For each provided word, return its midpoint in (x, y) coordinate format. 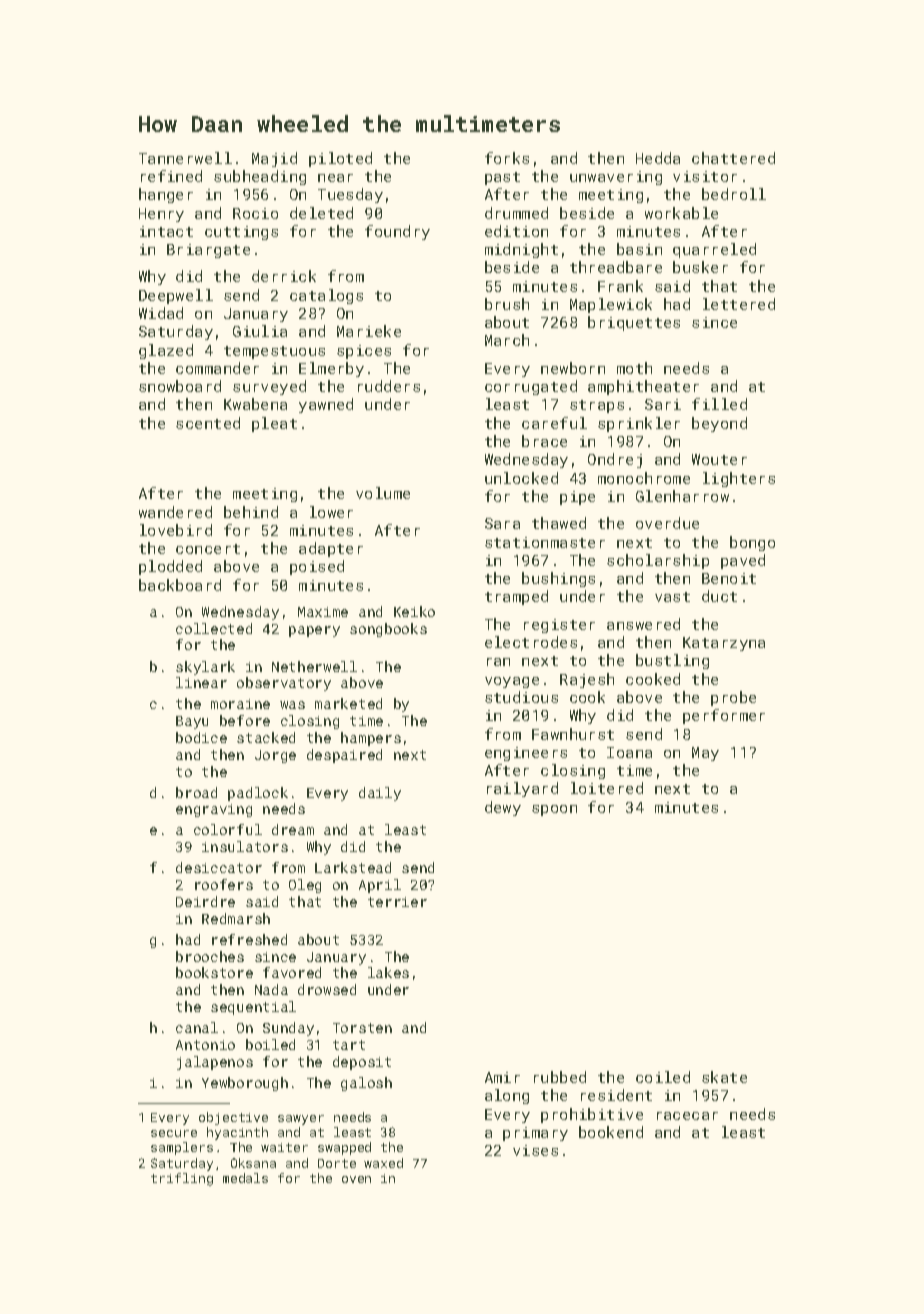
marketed (348, 703)
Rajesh (587, 680)
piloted (340, 159)
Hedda (658, 158)
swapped (344, 1148)
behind (251, 512)
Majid (274, 159)
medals (245, 1178)
